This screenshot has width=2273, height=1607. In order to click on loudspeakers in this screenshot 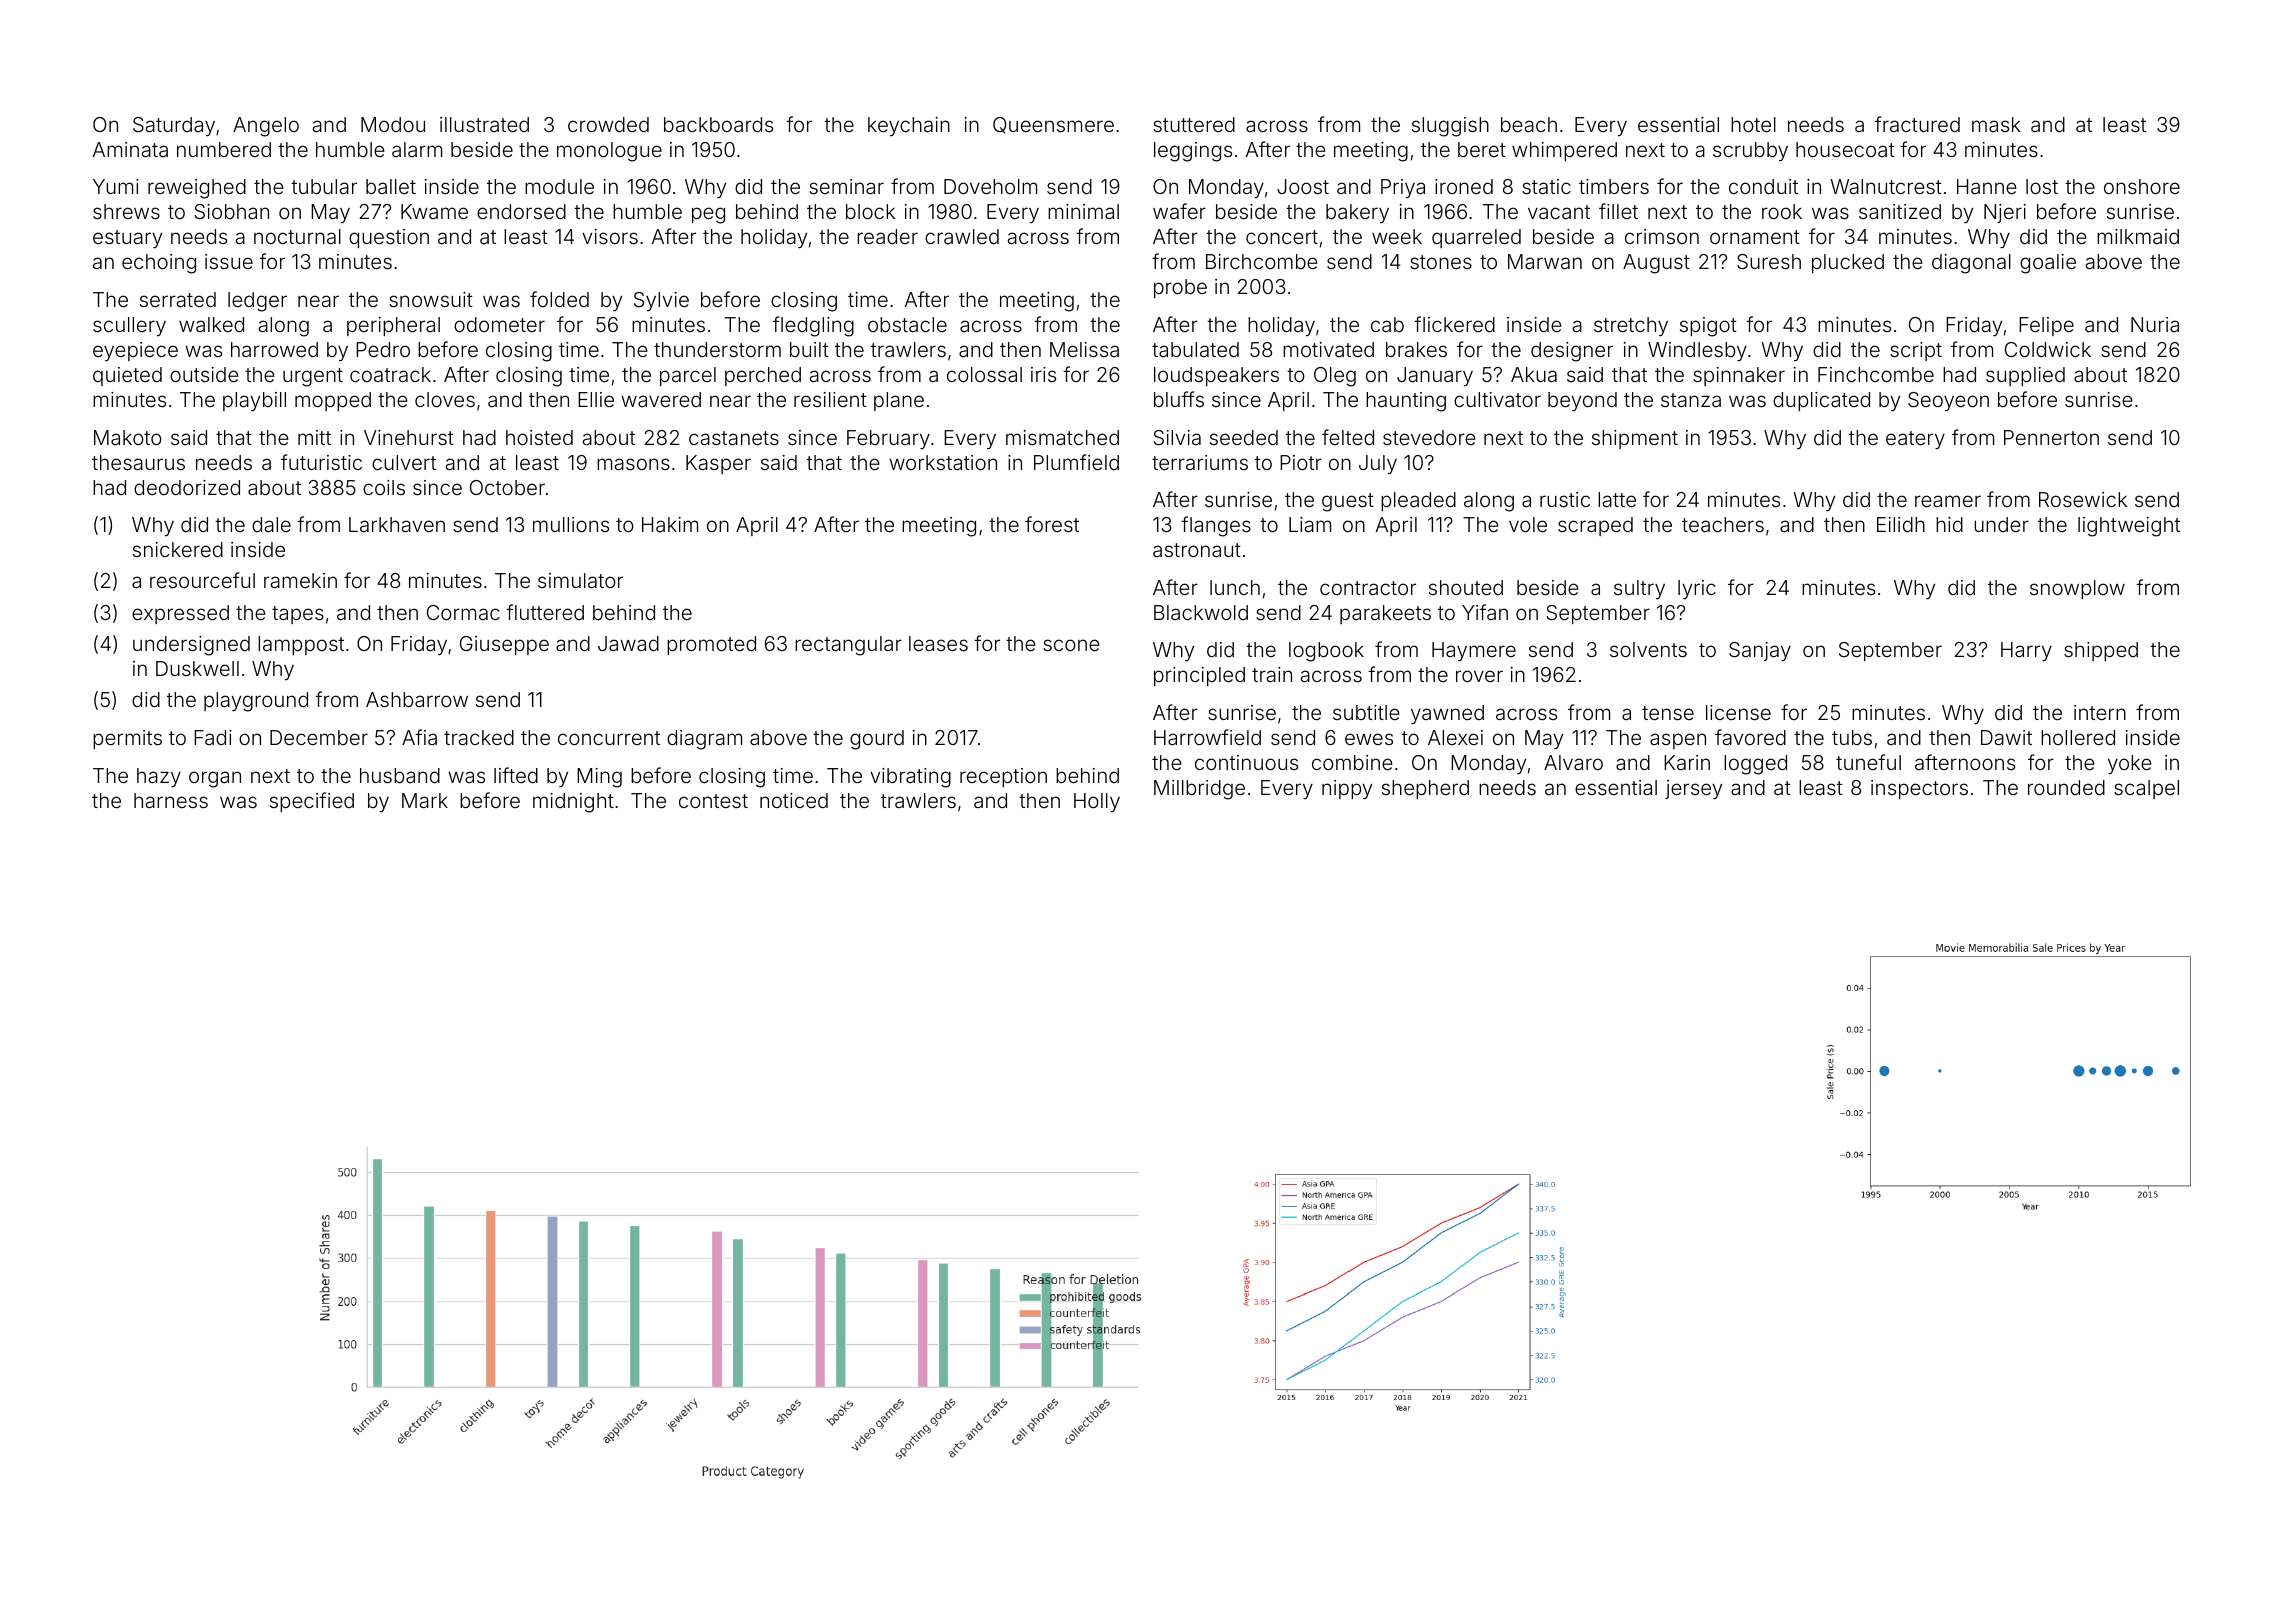, I will do `click(1216, 376)`.
